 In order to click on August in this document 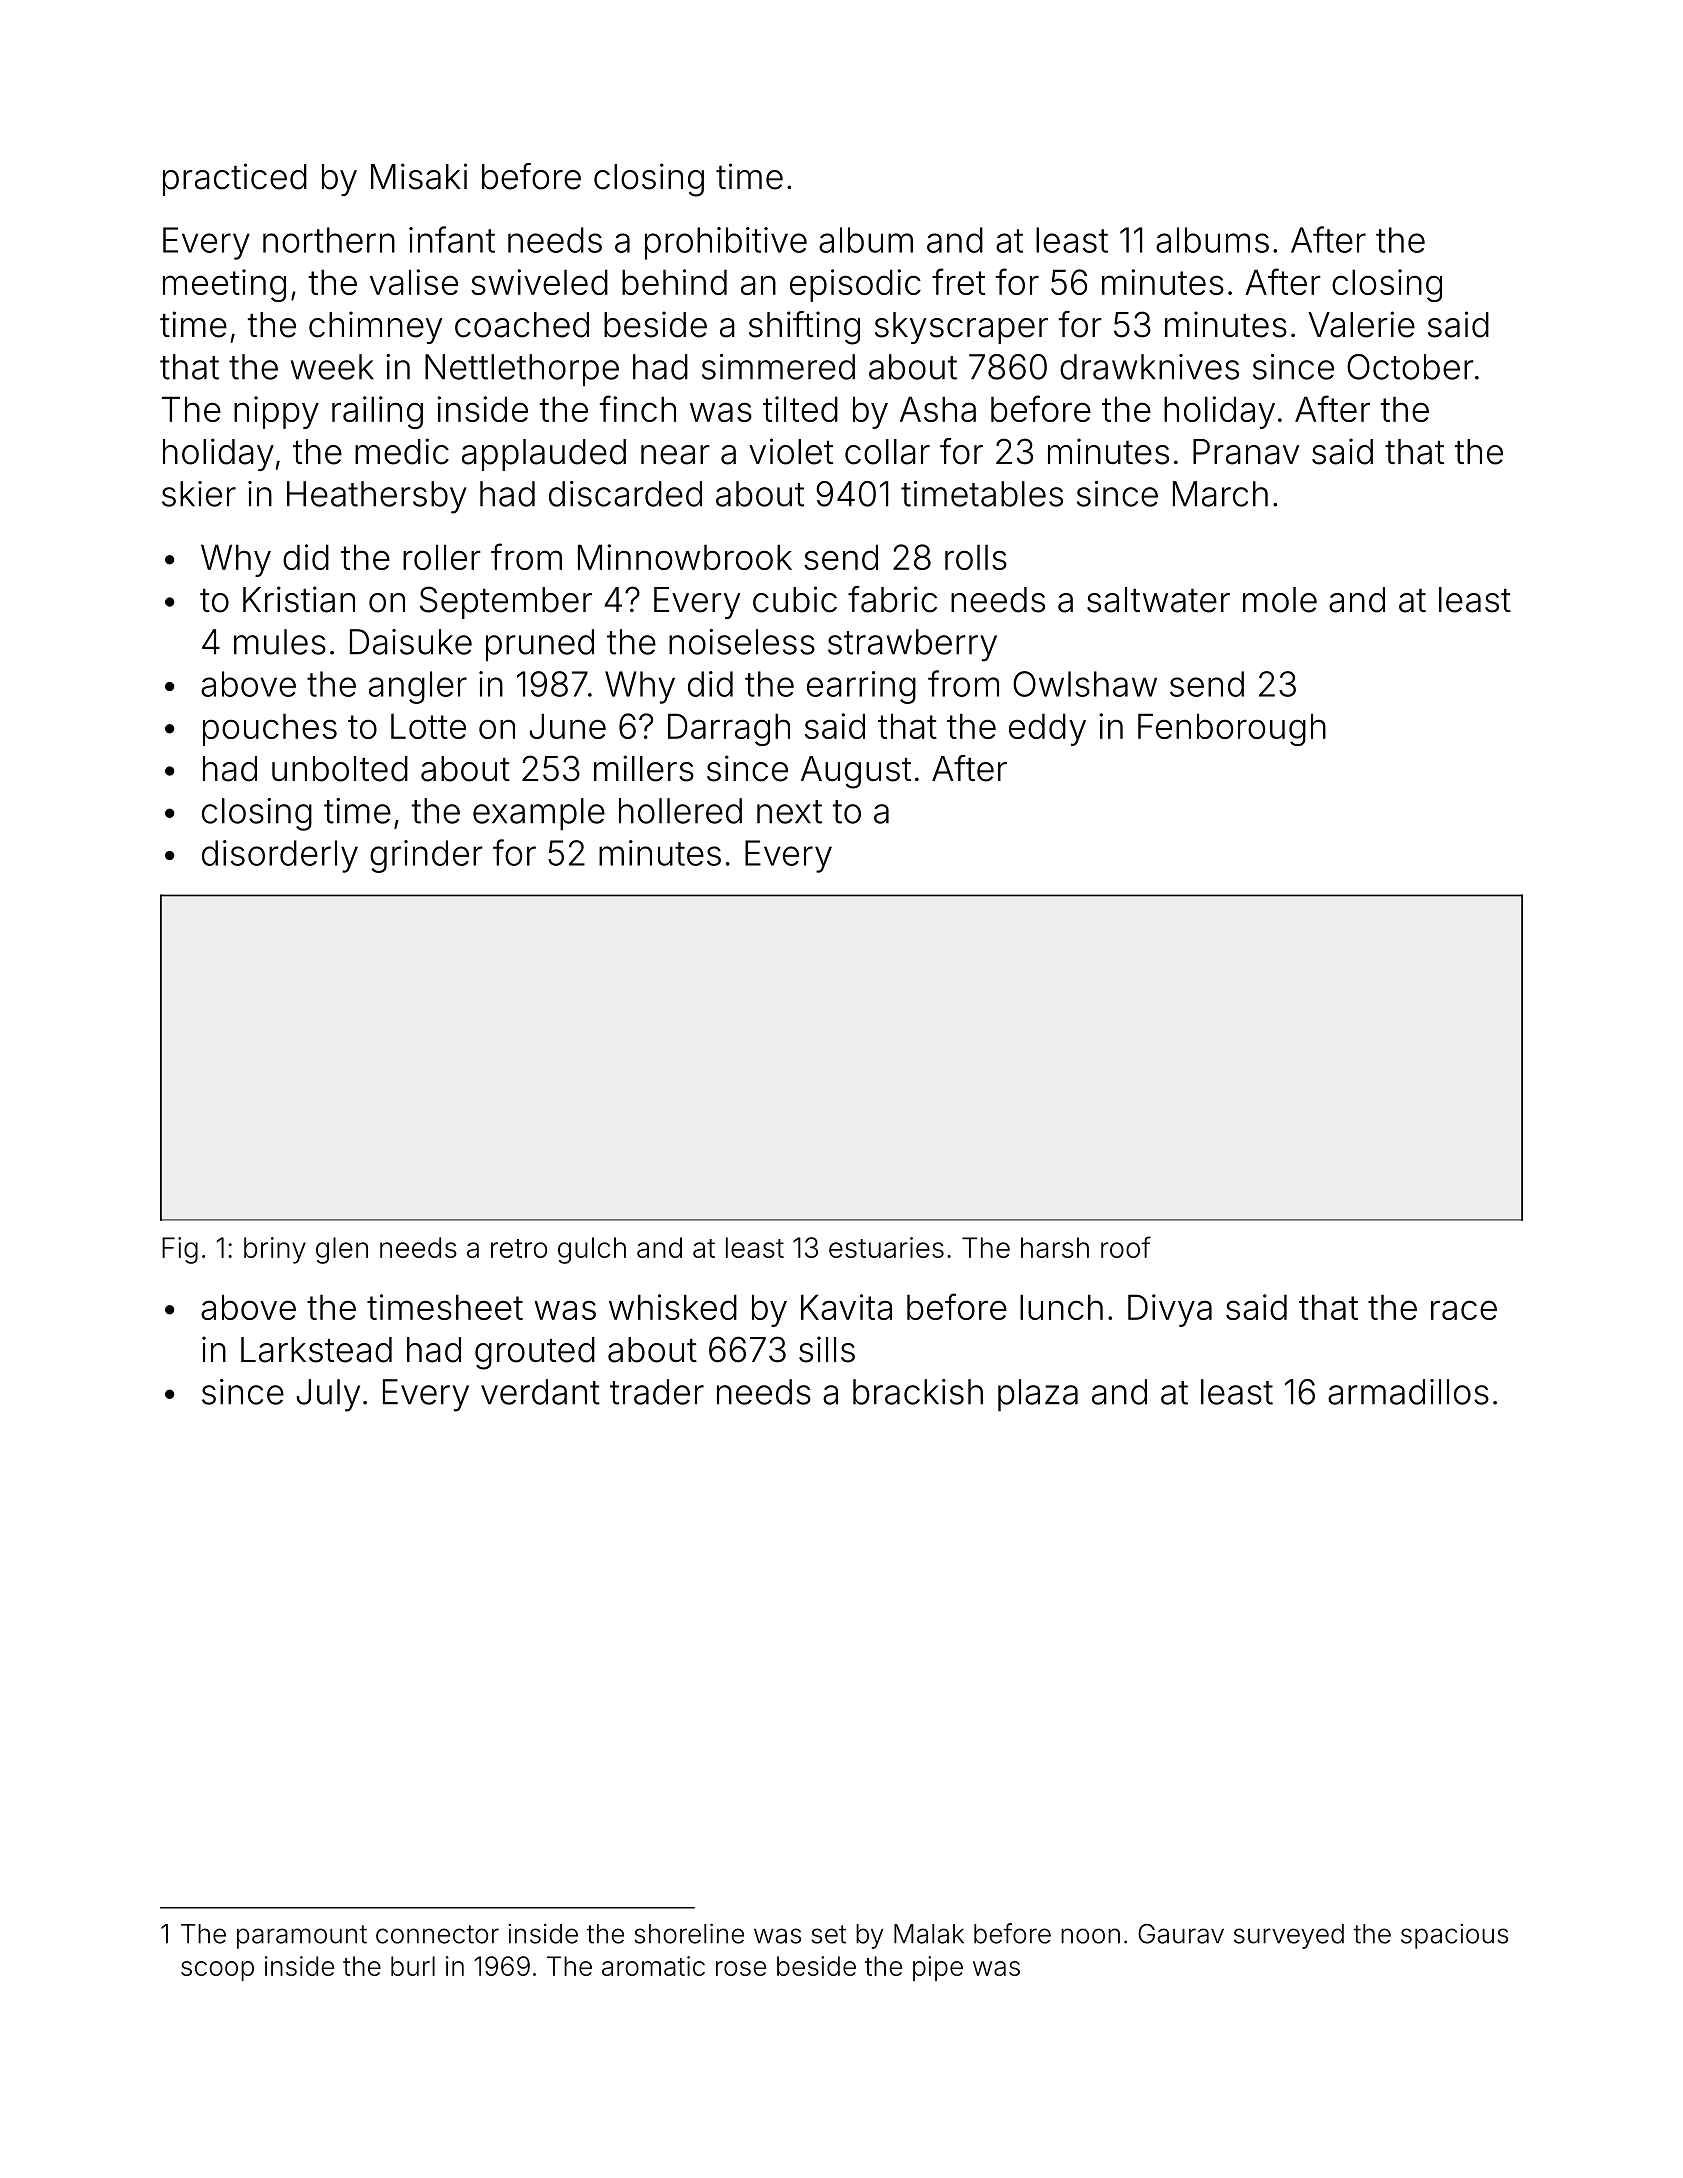, I will do `click(856, 772)`.
